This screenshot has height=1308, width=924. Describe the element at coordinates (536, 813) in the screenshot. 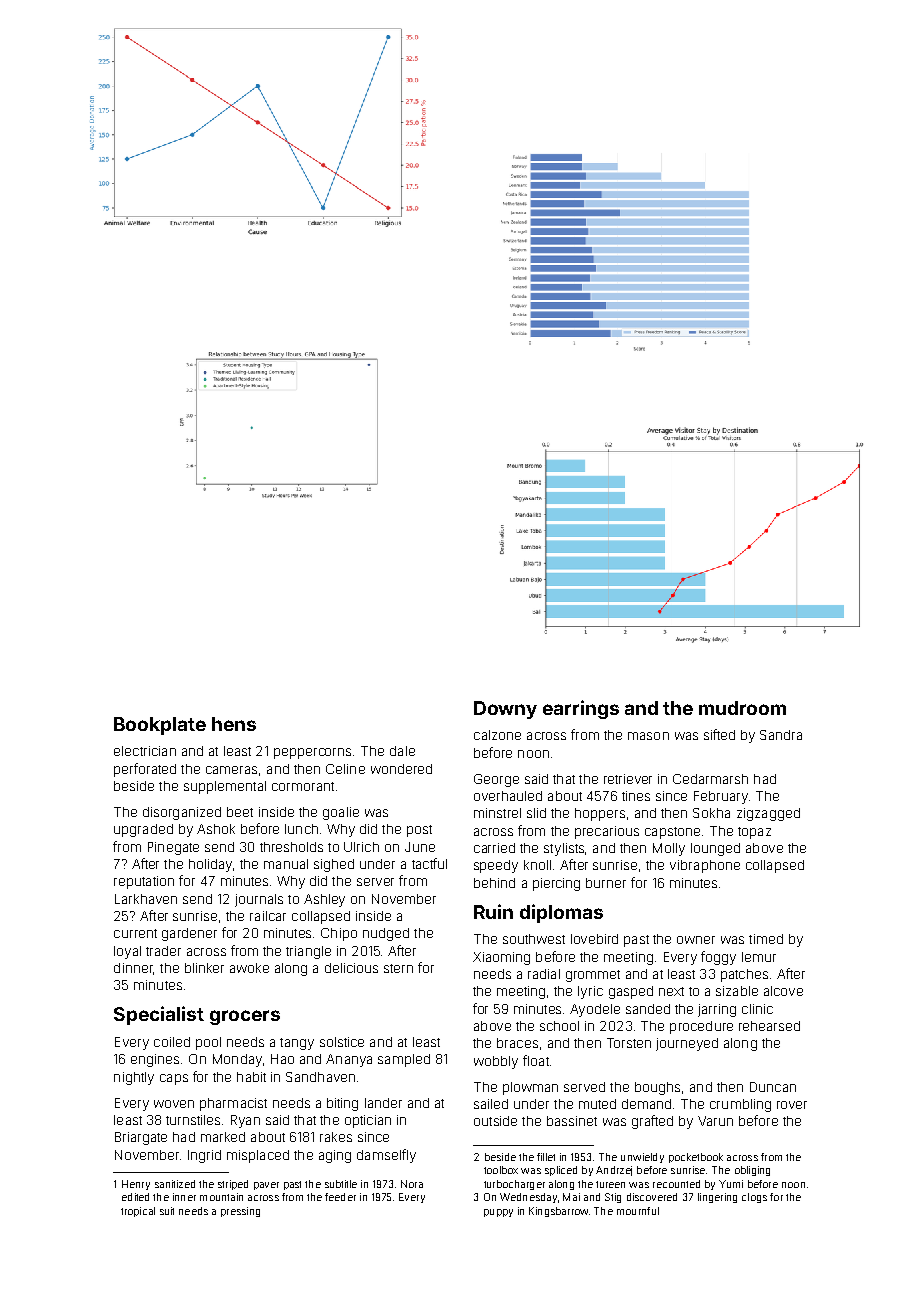

I see `slid` at that location.
